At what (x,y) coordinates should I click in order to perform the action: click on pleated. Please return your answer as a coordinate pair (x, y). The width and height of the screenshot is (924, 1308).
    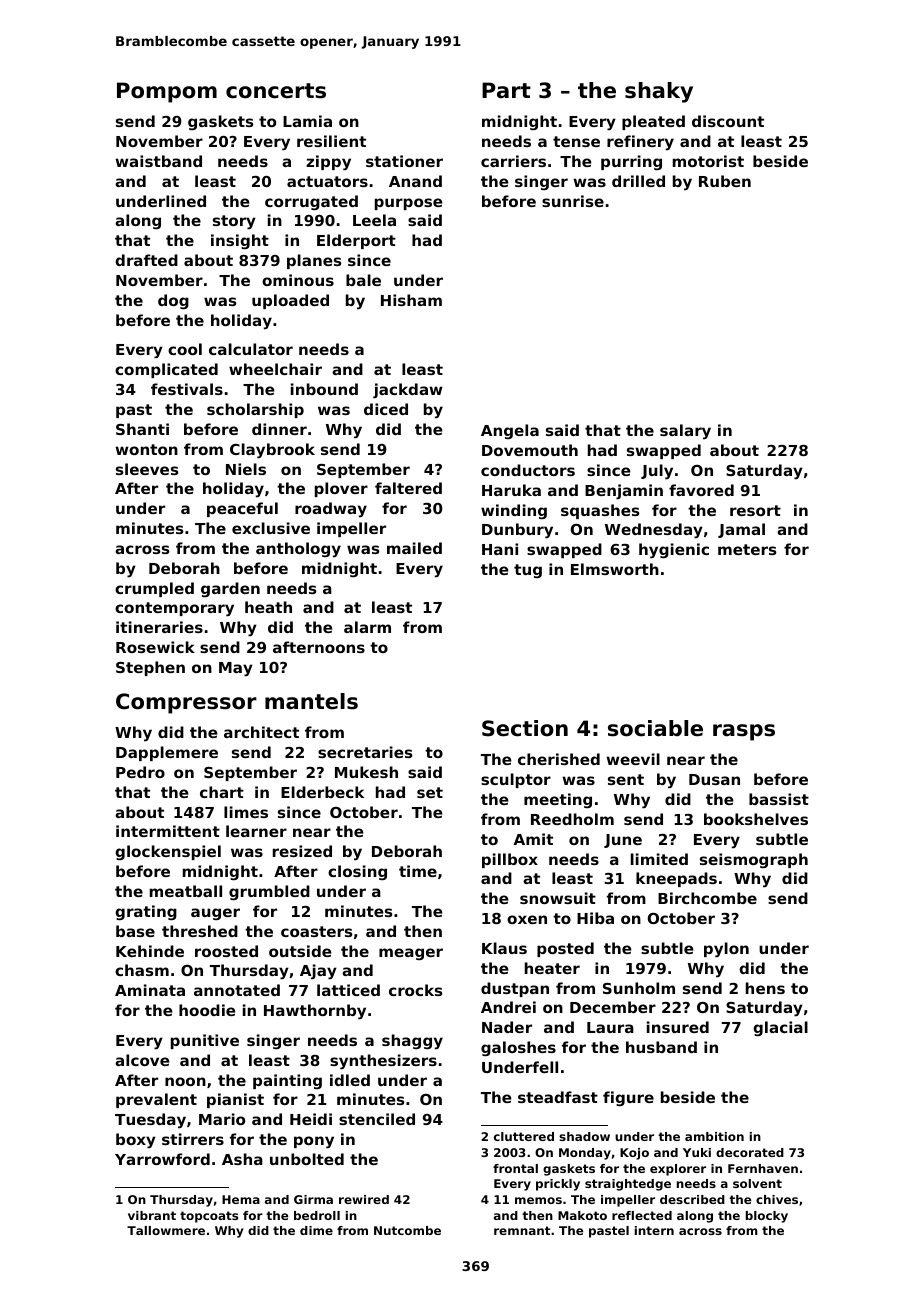
    Looking at the image, I should click on (653, 122).
